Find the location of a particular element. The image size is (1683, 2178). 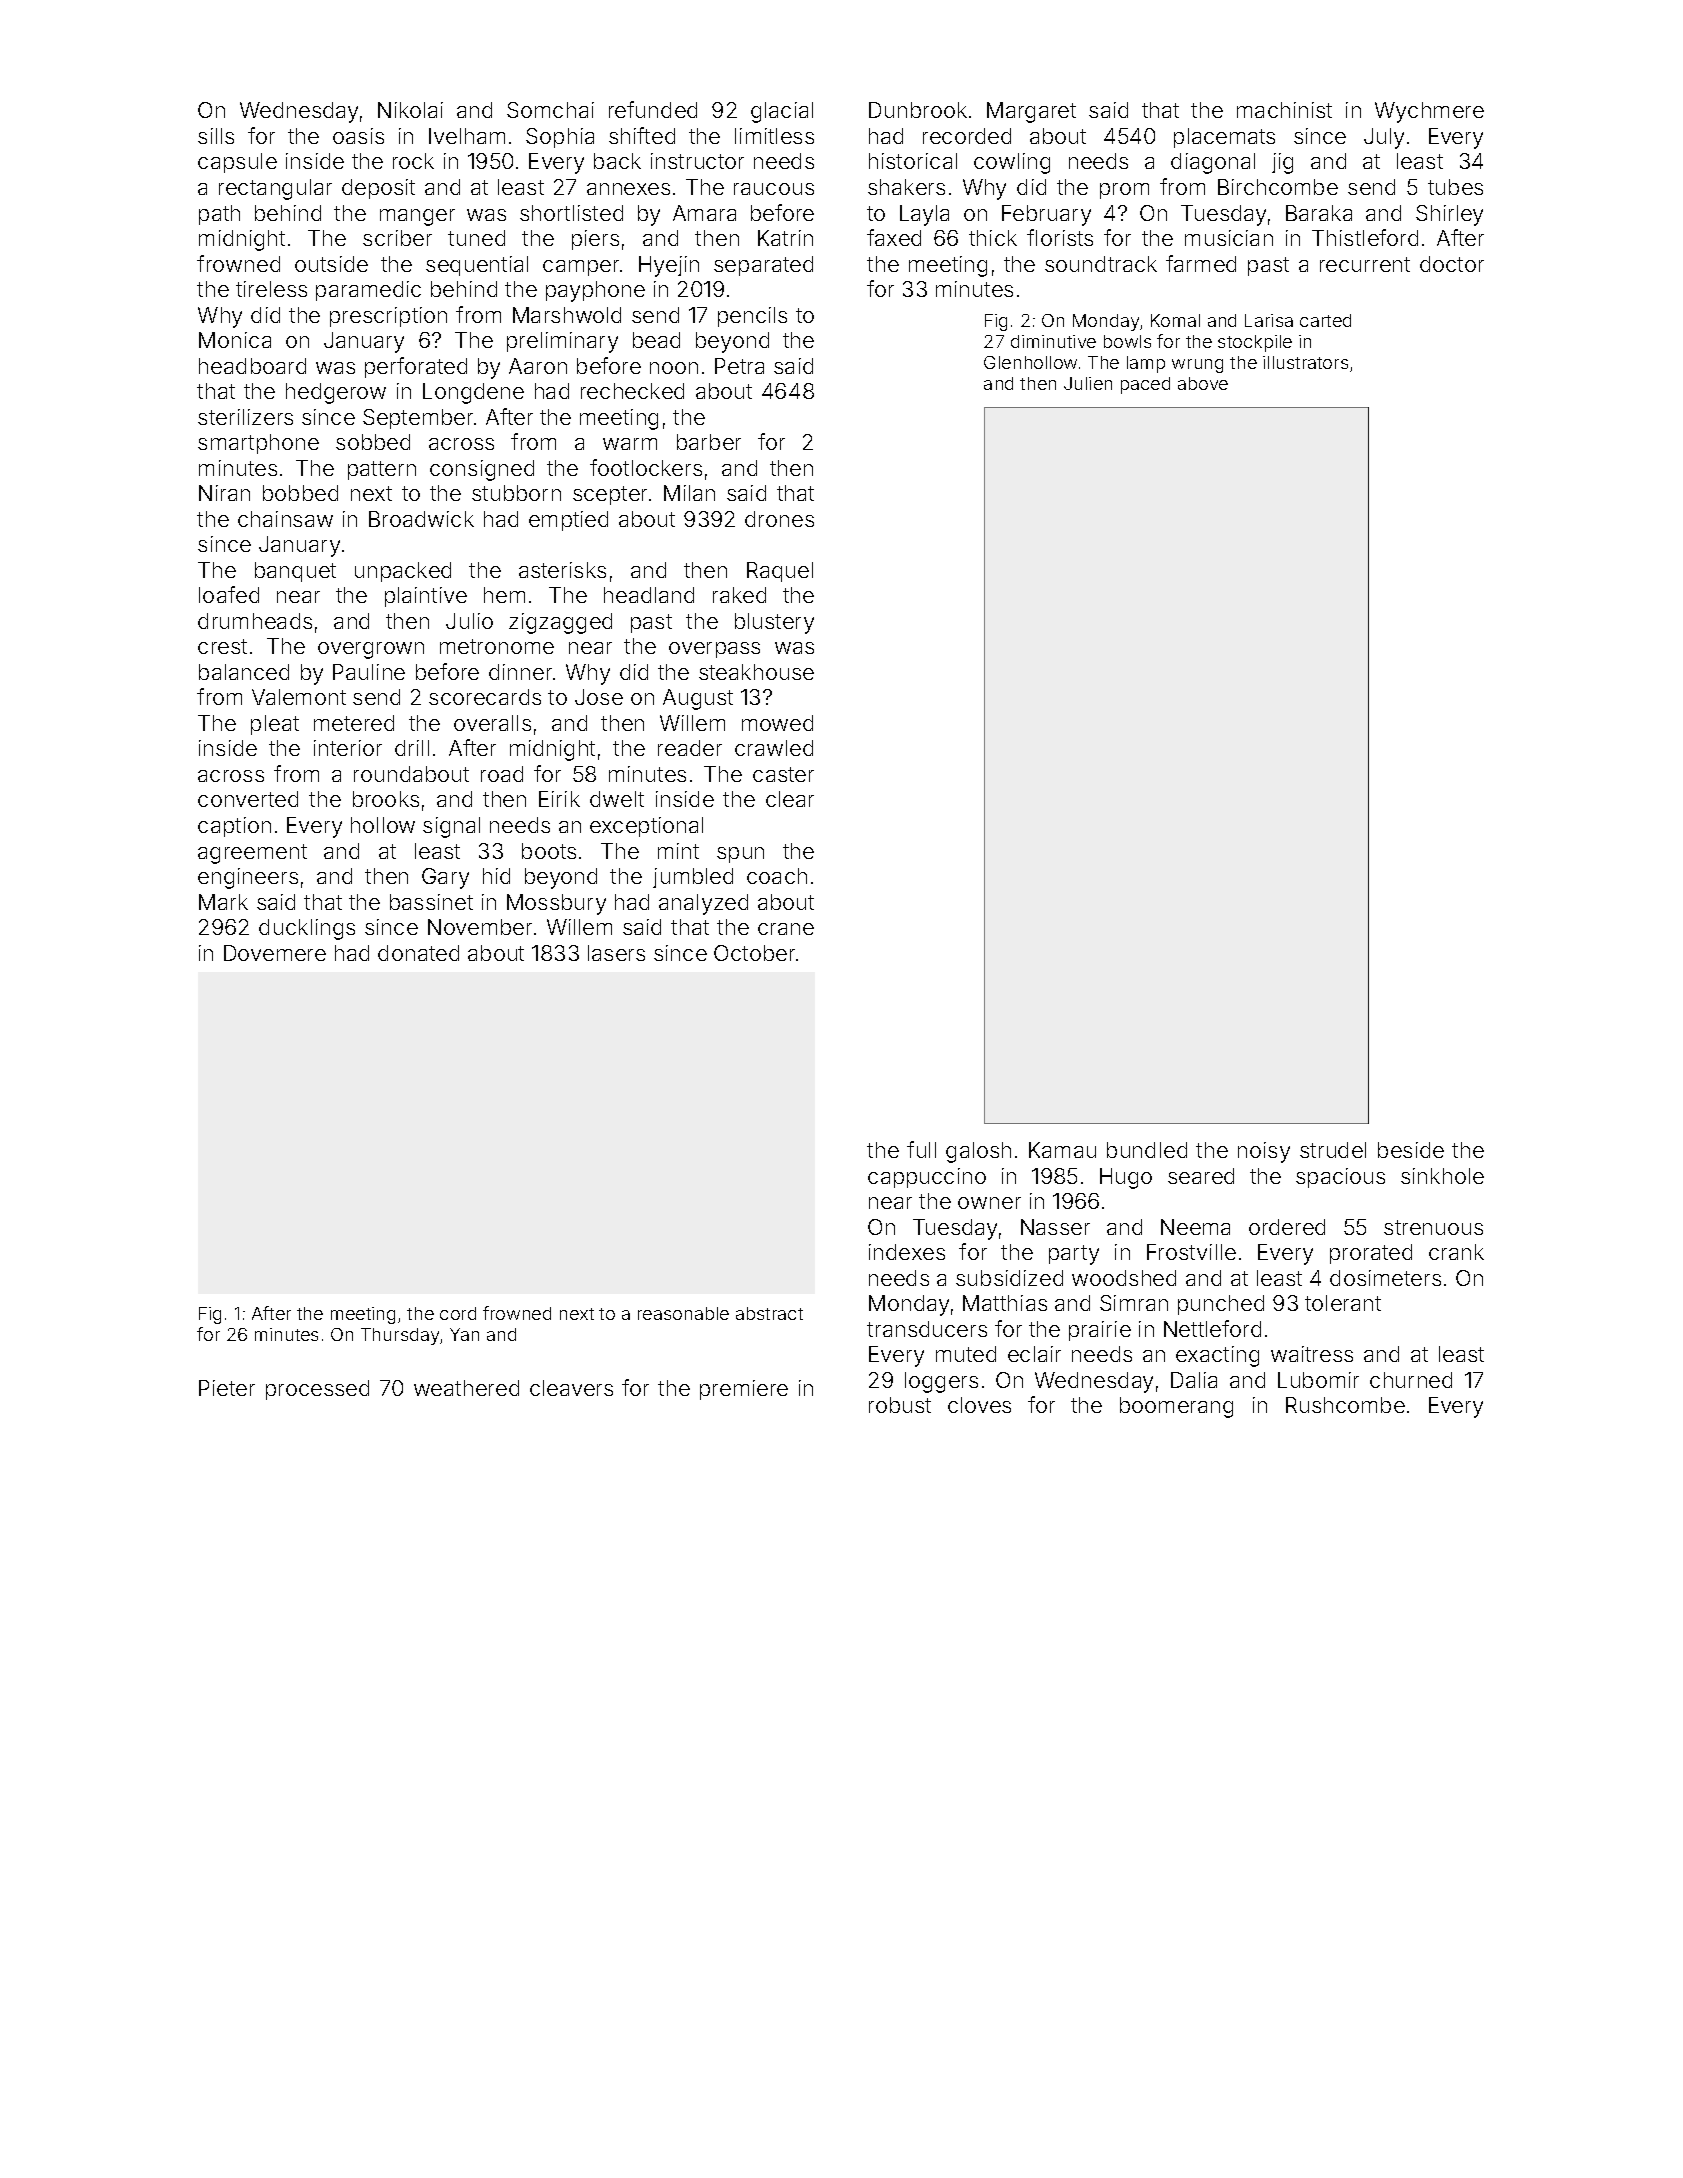

bassinet is located at coordinates (431, 902).
